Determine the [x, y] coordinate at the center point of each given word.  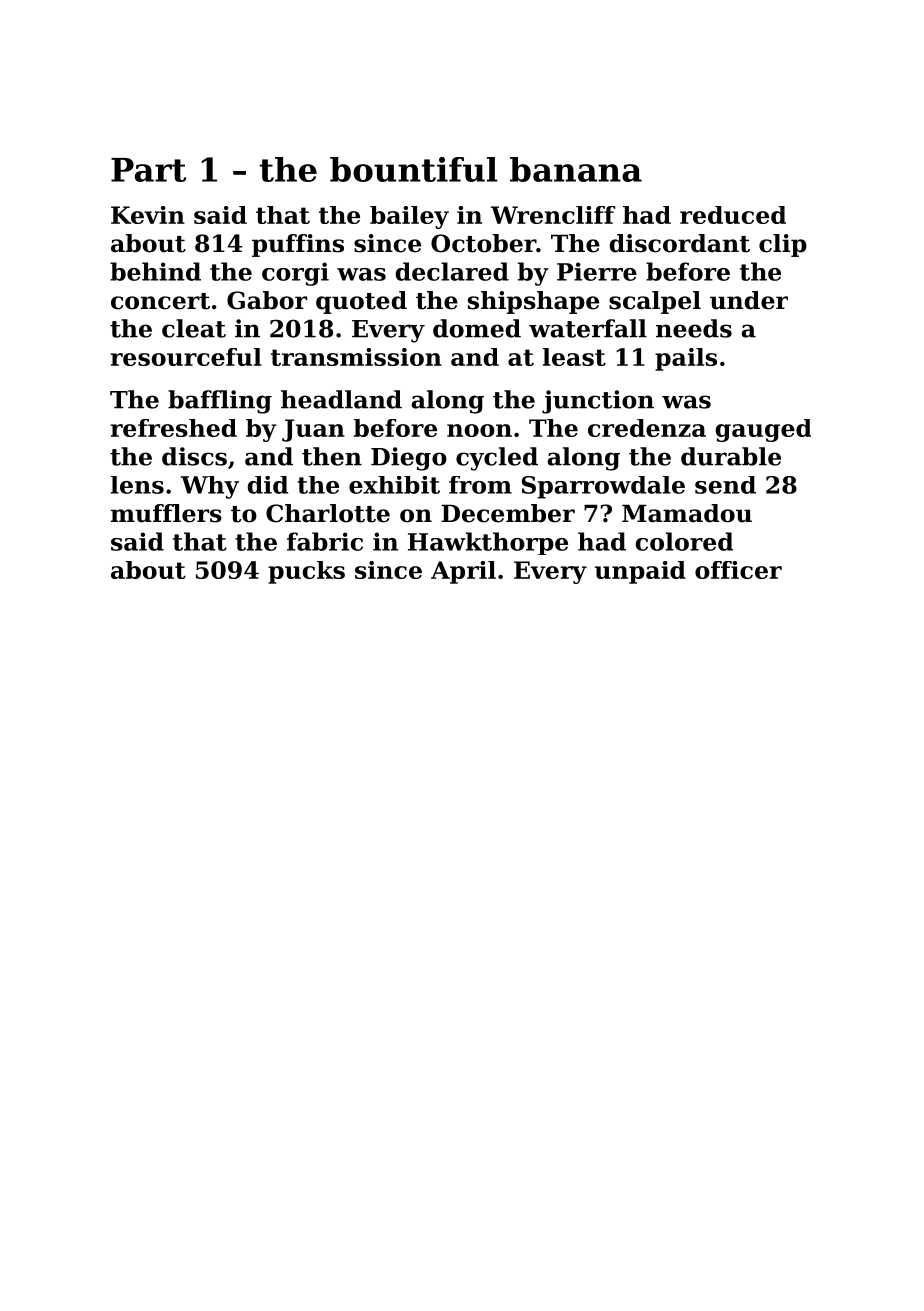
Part [148, 170]
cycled [497, 459]
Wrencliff [553, 215]
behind [155, 271]
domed [477, 328]
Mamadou [687, 513]
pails [686, 359]
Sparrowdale [603, 487]
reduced [733, 215]
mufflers [166, 513]
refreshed [173, 428]
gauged [763, 430]
